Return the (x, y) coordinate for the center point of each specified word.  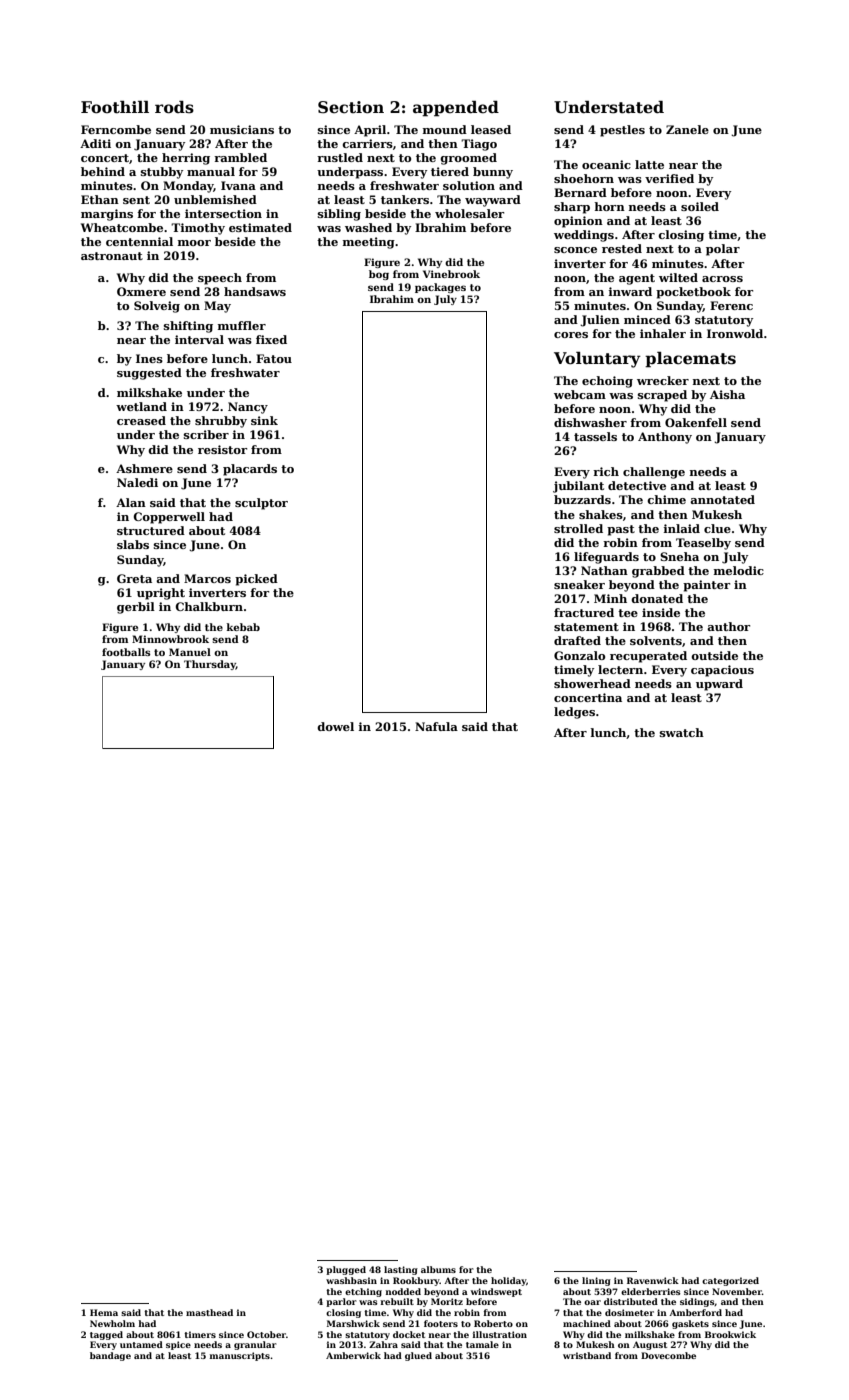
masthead (209, 1312)
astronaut (112, 256)
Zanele (687, 129)
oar (592, 1302)
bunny (493, 173)
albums (438, 1269)
